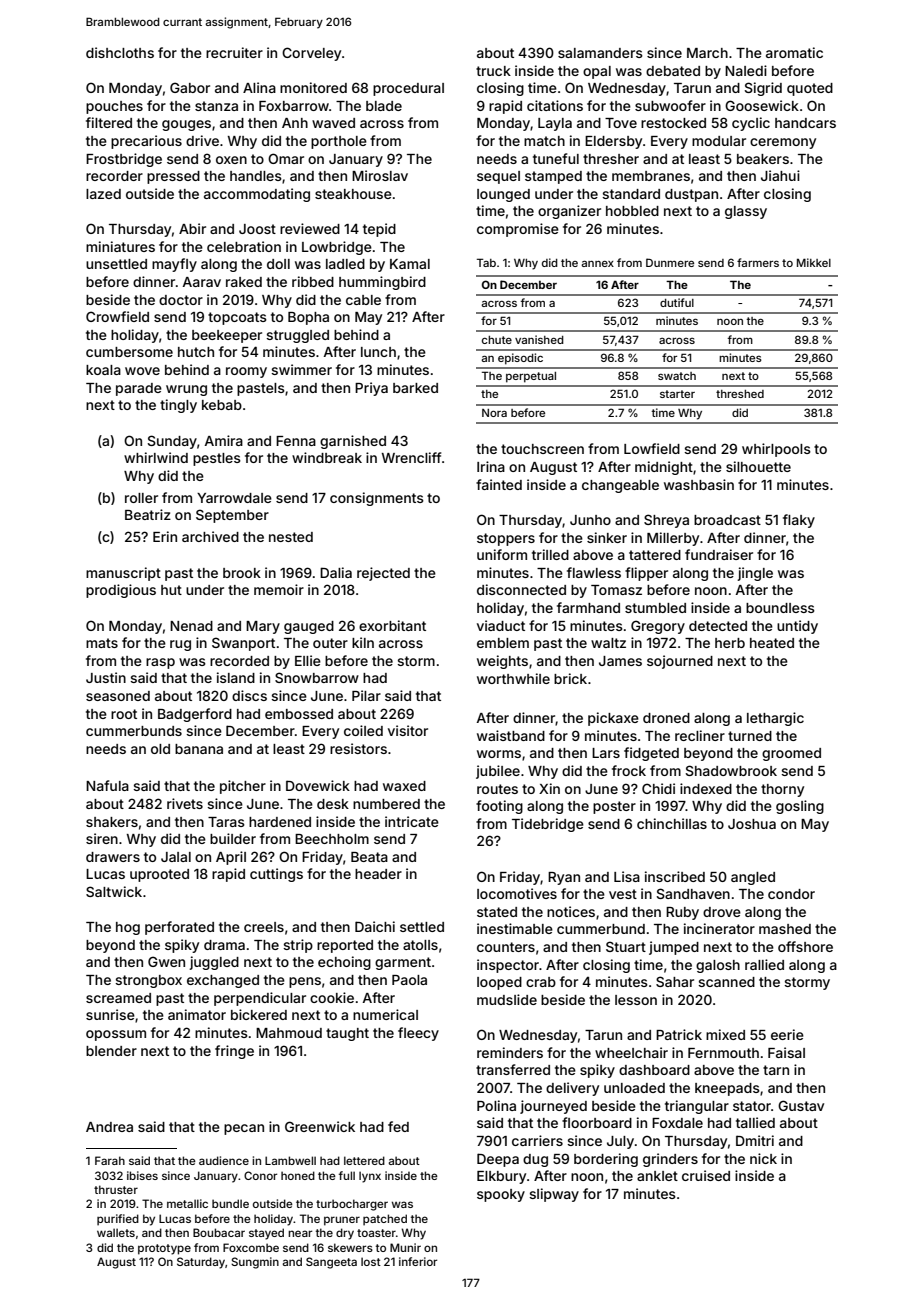  Describe the element at coordinates (160, 663) in the image. I see `rasp` at that location.
